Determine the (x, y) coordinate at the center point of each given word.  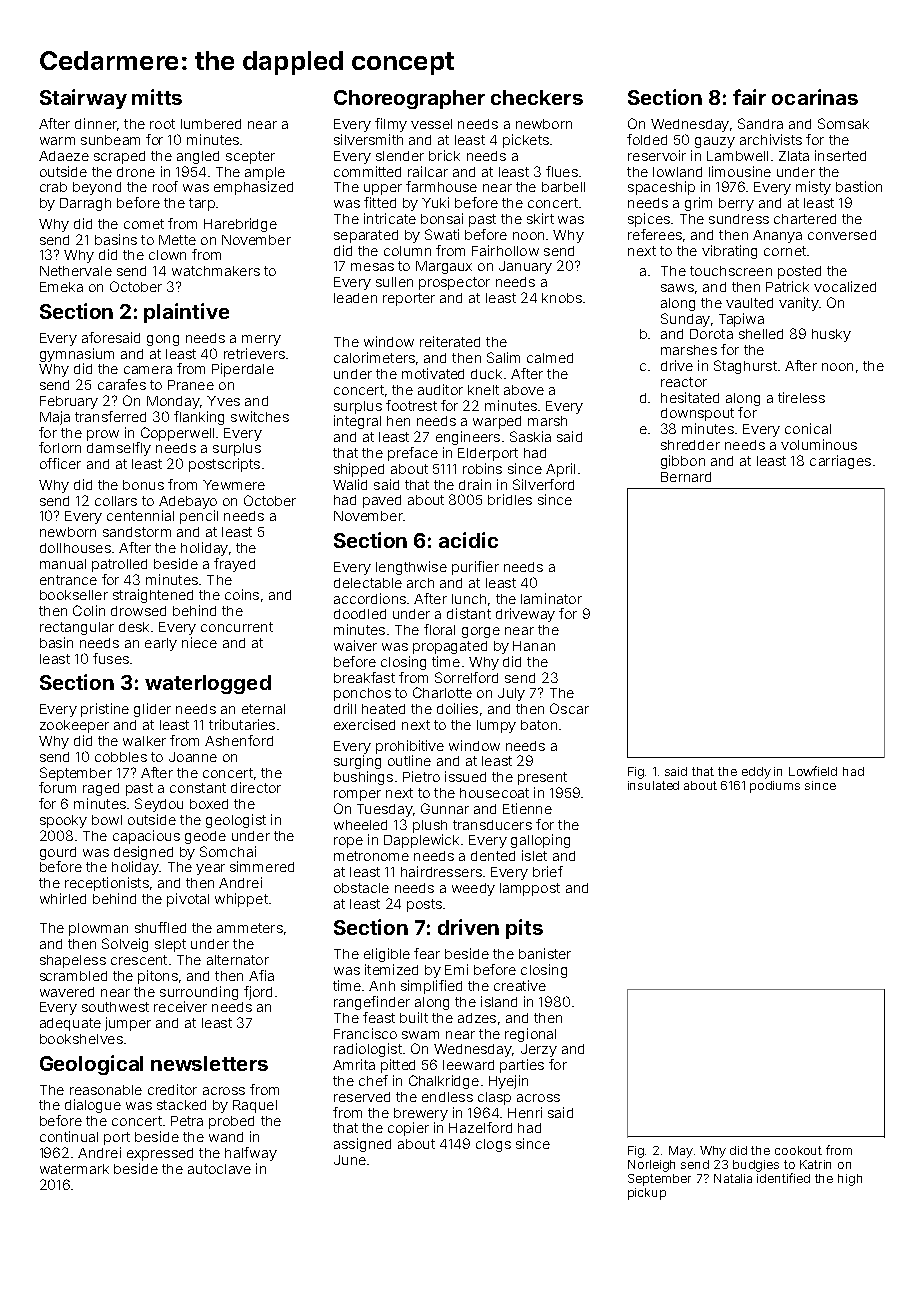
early (161, 644)
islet (534, 855)
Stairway (83, 99)
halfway (251, 1154)
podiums (775, 787)
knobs (562, 298)
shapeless (73, 961)
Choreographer (409, 99)
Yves (223, 401)
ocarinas (815, 97)
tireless (801, 397)
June (350, 1160)
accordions (370, 598)
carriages (840, 462)
